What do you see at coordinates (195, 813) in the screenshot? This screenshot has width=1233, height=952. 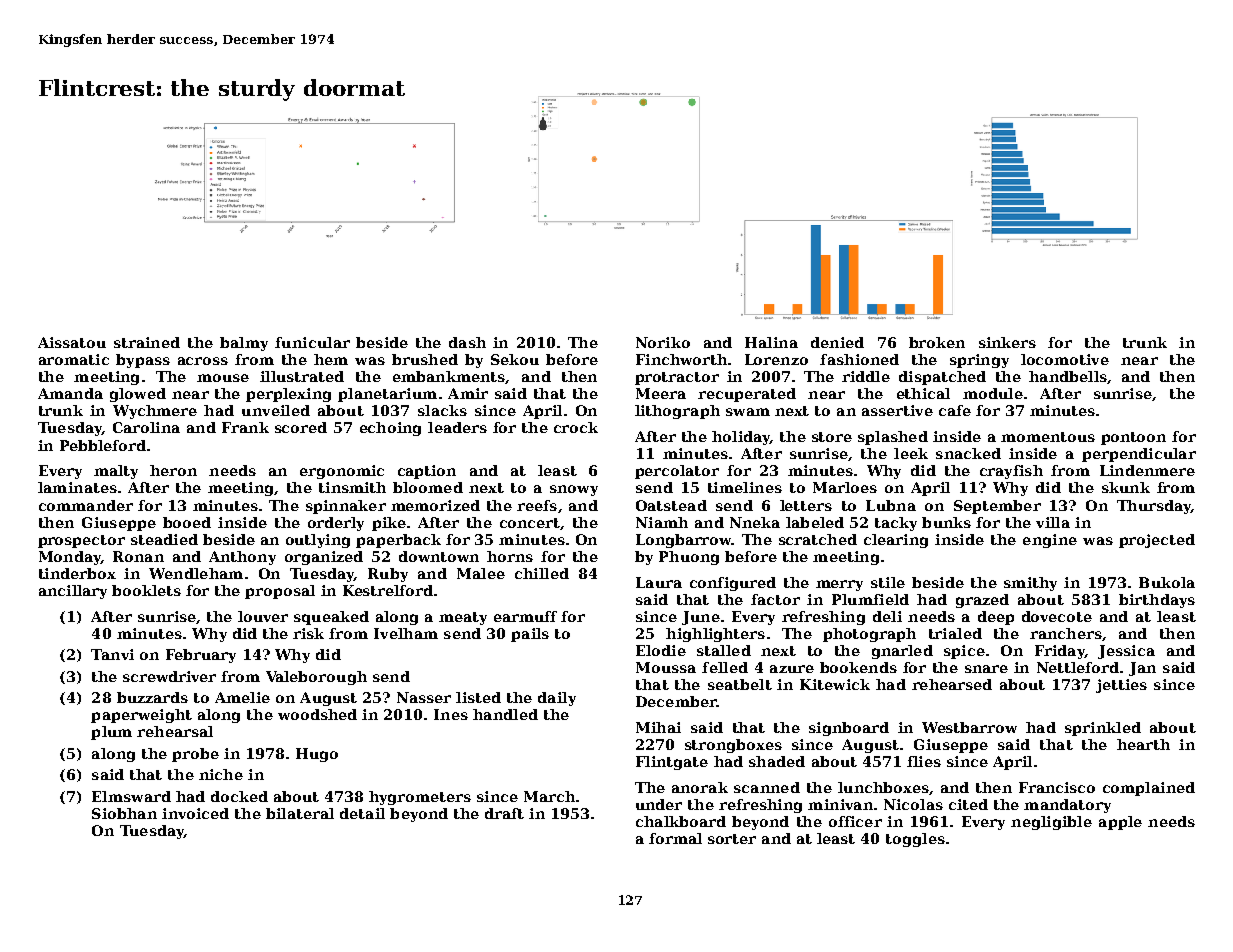 I see `invoiced` at bounding box center [195, 813].
